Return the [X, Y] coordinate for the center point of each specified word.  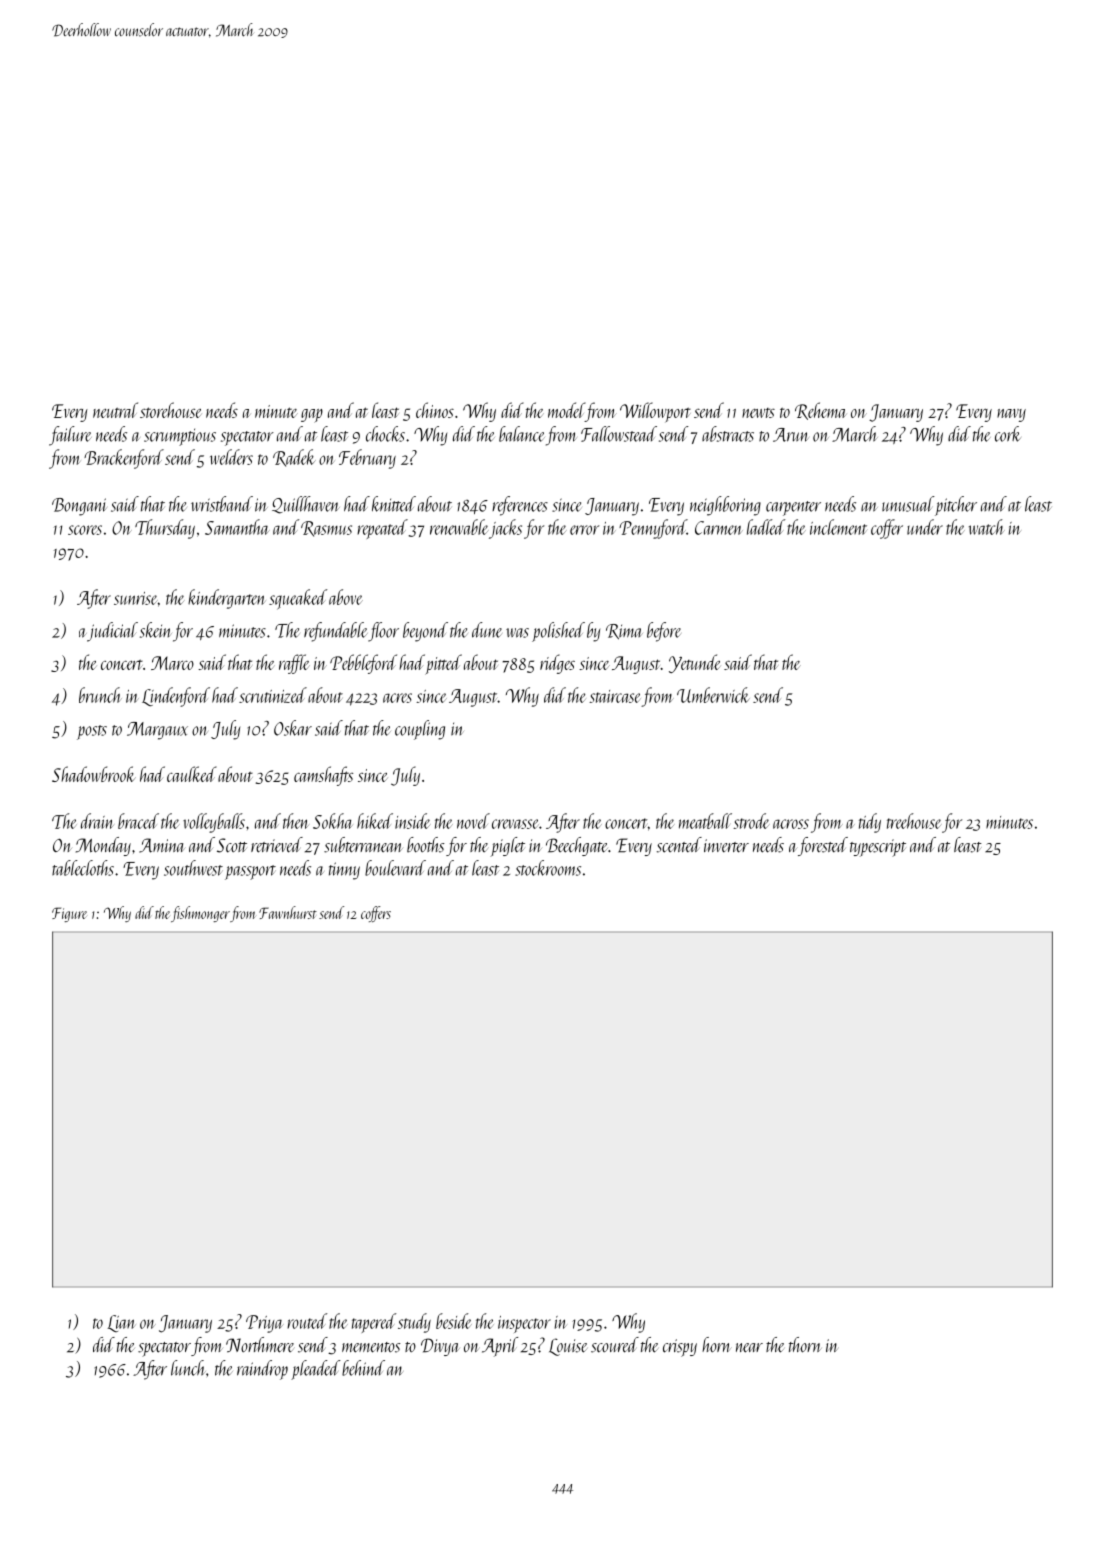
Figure [69, 914]
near [749, 1348]
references [520, 506]
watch [987, 527]
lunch [188, 1368]
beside [454, 1321]
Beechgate [577, 846]
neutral [115, 410]
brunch [100, 695]
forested [823, 846]
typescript [878, 848]
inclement [838, 527]
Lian [121, 1323]
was [517, 633]
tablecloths [83, 868]
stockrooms [548, 868]
